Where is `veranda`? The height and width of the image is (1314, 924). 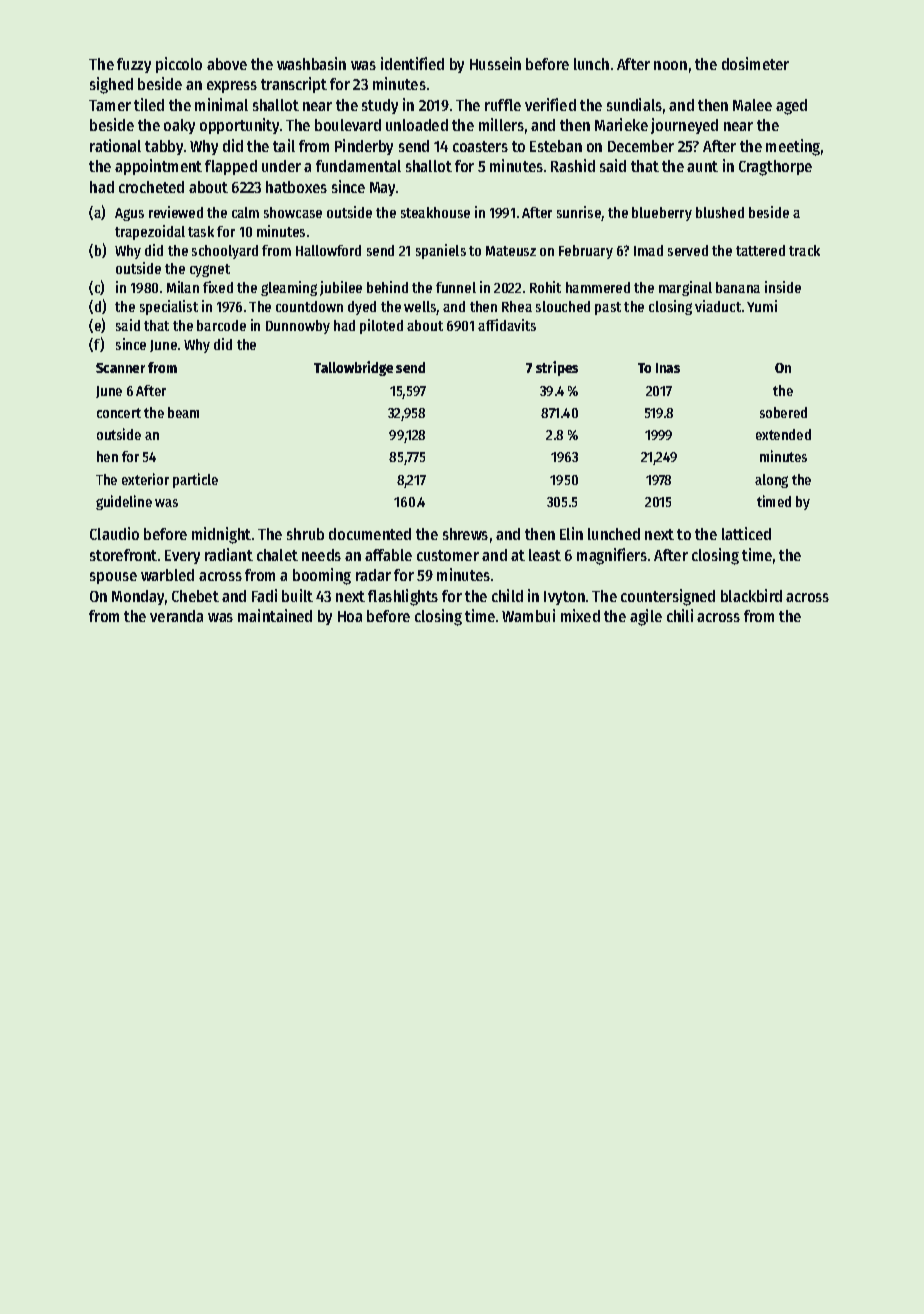 veranda is located at coordinates (176, 616).
